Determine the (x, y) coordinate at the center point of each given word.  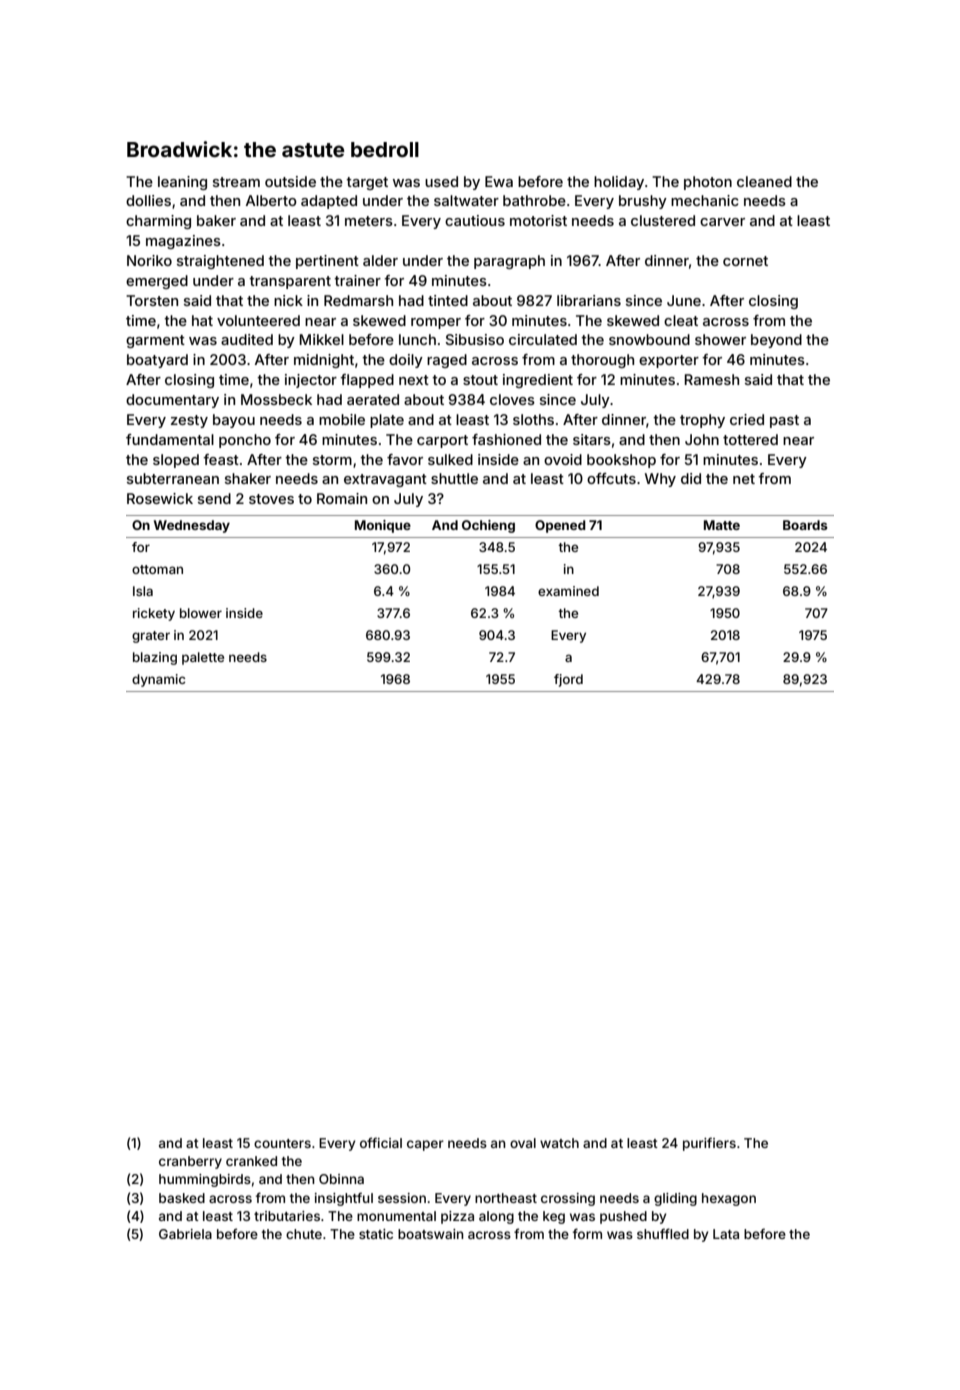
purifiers (709, 1144)
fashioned (506, 439)
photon (708, 183)
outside (290, 181)
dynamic (159, 680)
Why (660, 480)
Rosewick (160, 498)
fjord (568, 680)
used (441, 181)
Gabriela (185, 1234)
